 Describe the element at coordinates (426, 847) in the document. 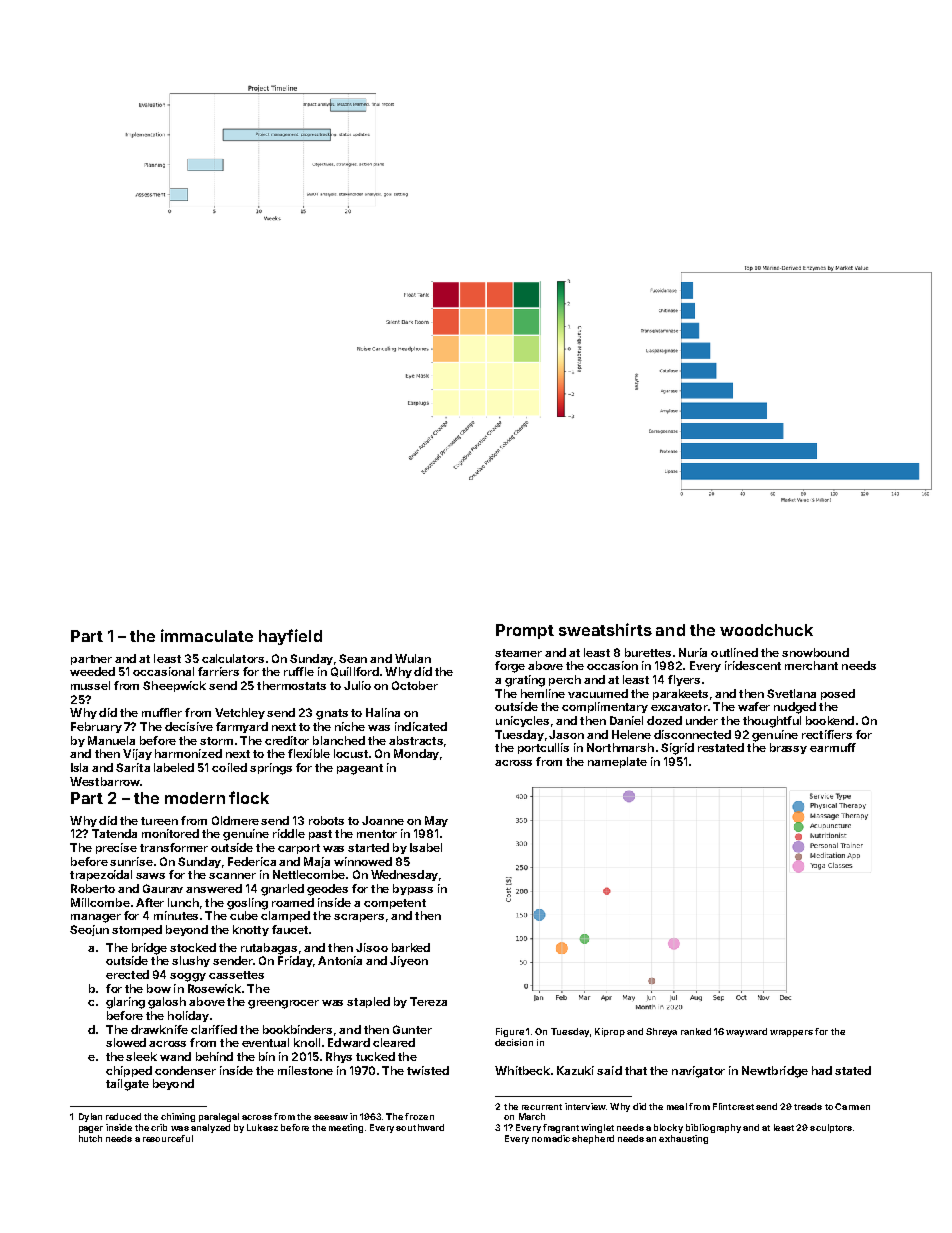

I see `Isabel` at that location.
